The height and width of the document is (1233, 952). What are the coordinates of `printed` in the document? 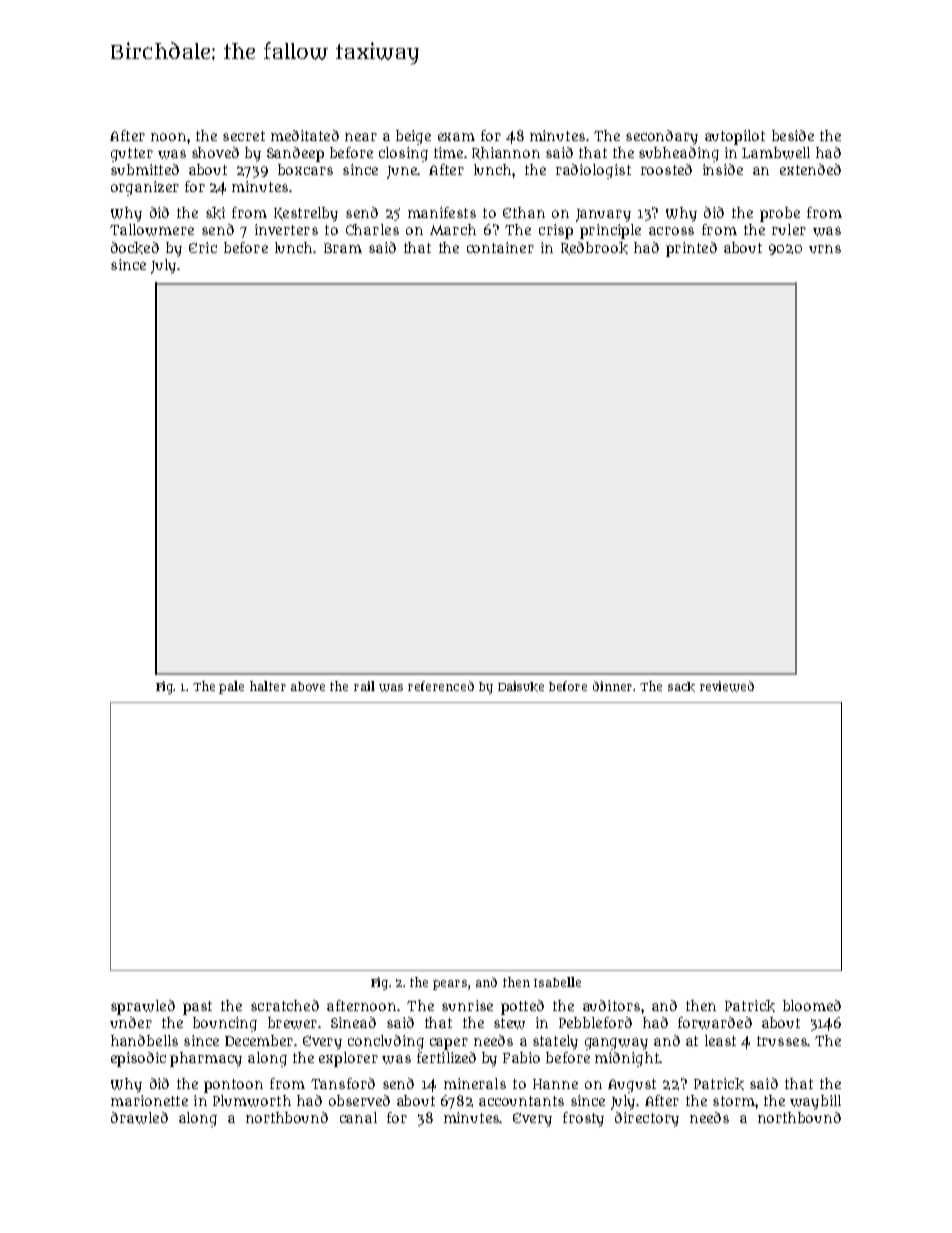 It's located at (691, 249).
